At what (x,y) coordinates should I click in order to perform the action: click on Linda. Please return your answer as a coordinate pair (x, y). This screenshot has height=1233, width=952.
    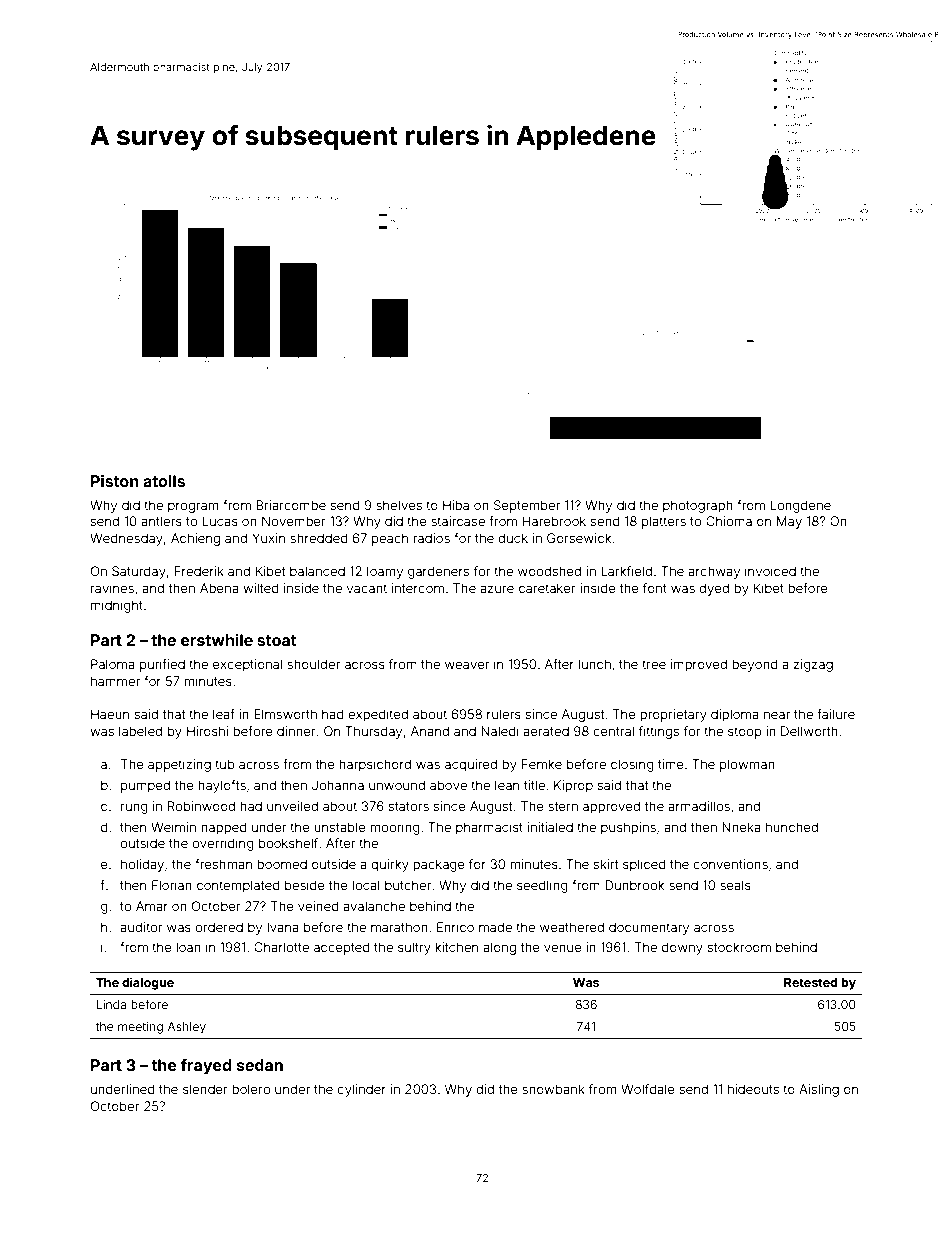
    Looking at the image, I should click on (111, 1004).
